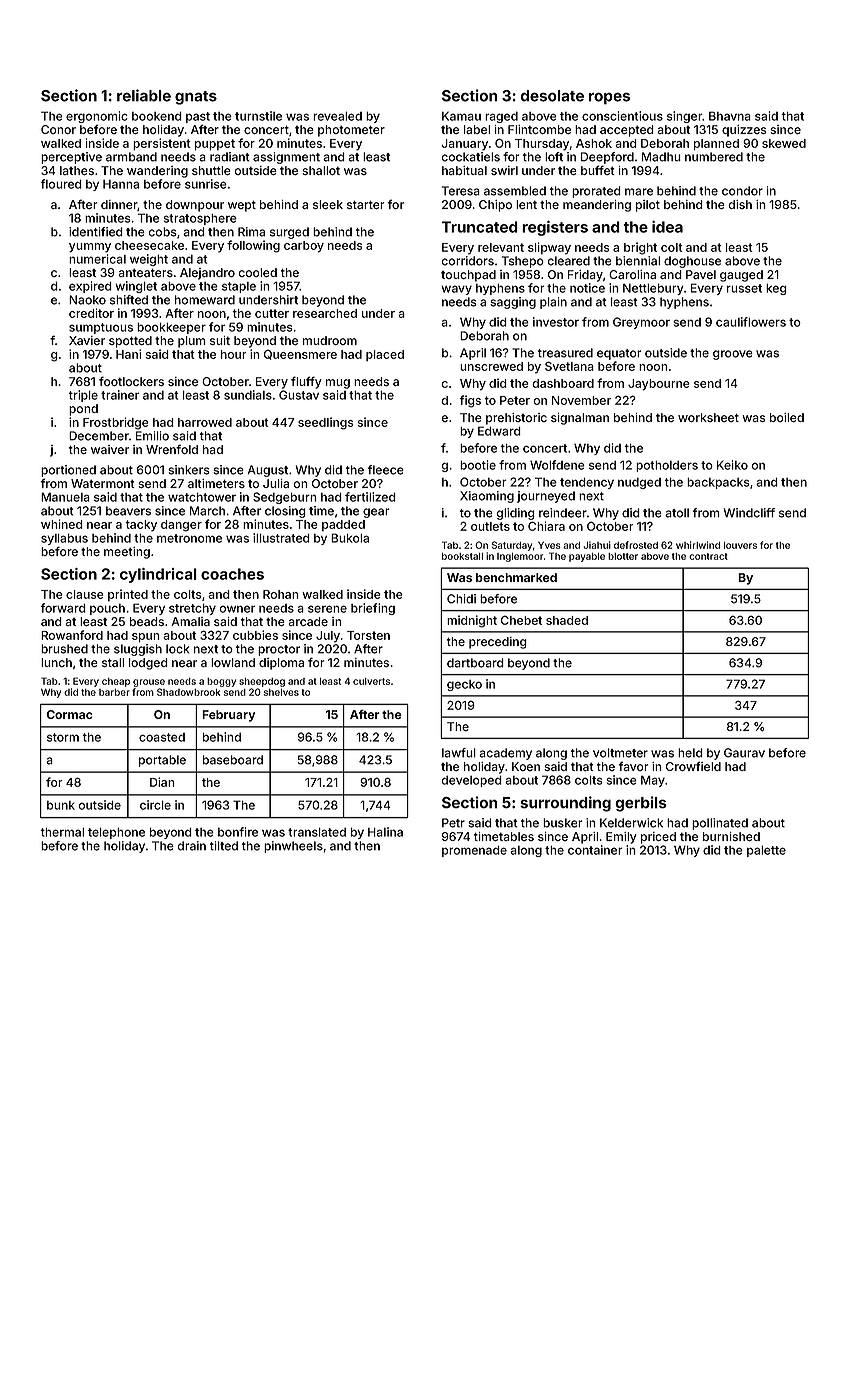 The height and width of the screenshot is (1400, 849). What do you see at coordinates (766, 851) in the screenshot?
I see `palette` at bounding box center [766, 851].
